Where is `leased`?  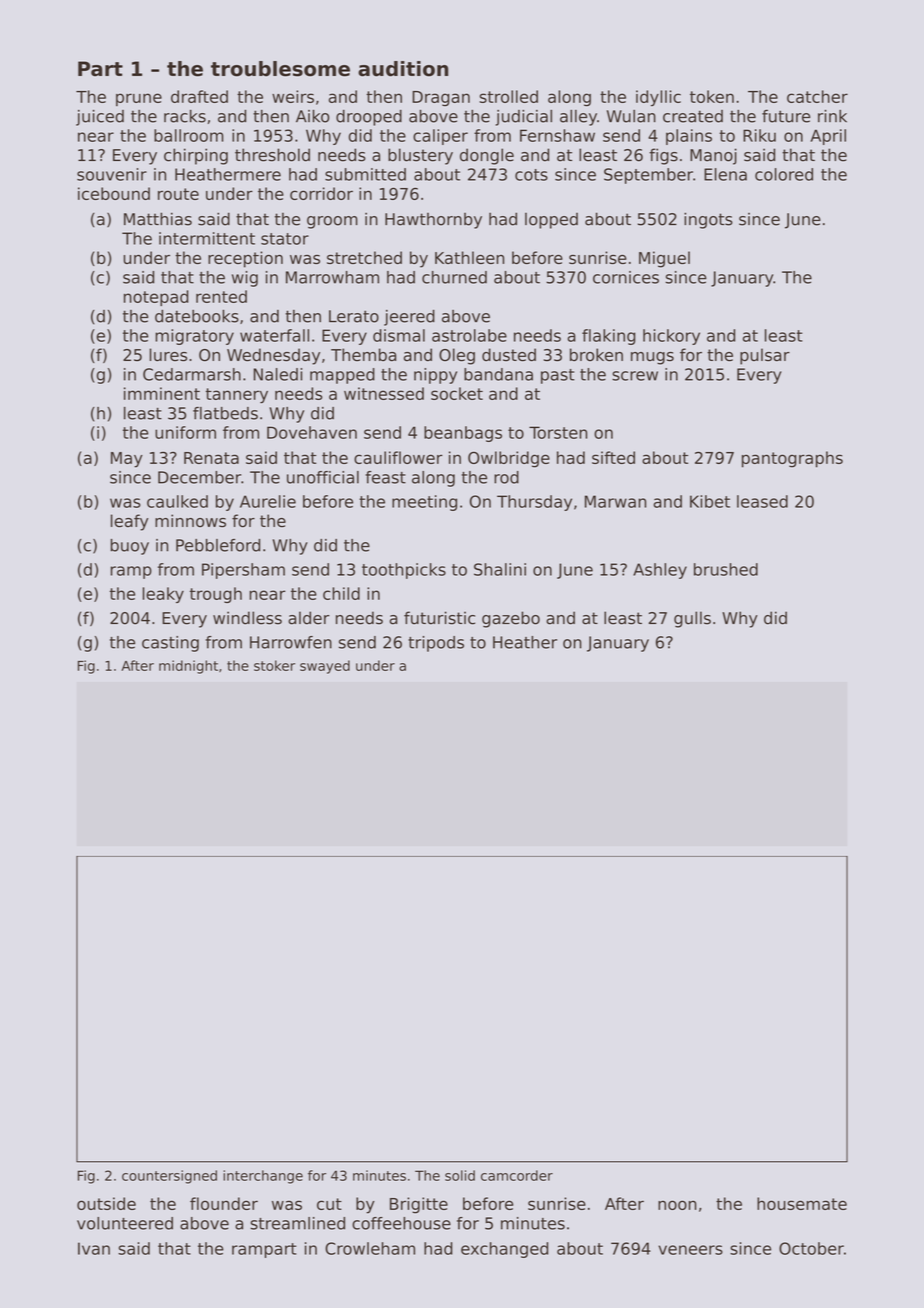
leased is located at coordinates (762, 501).
